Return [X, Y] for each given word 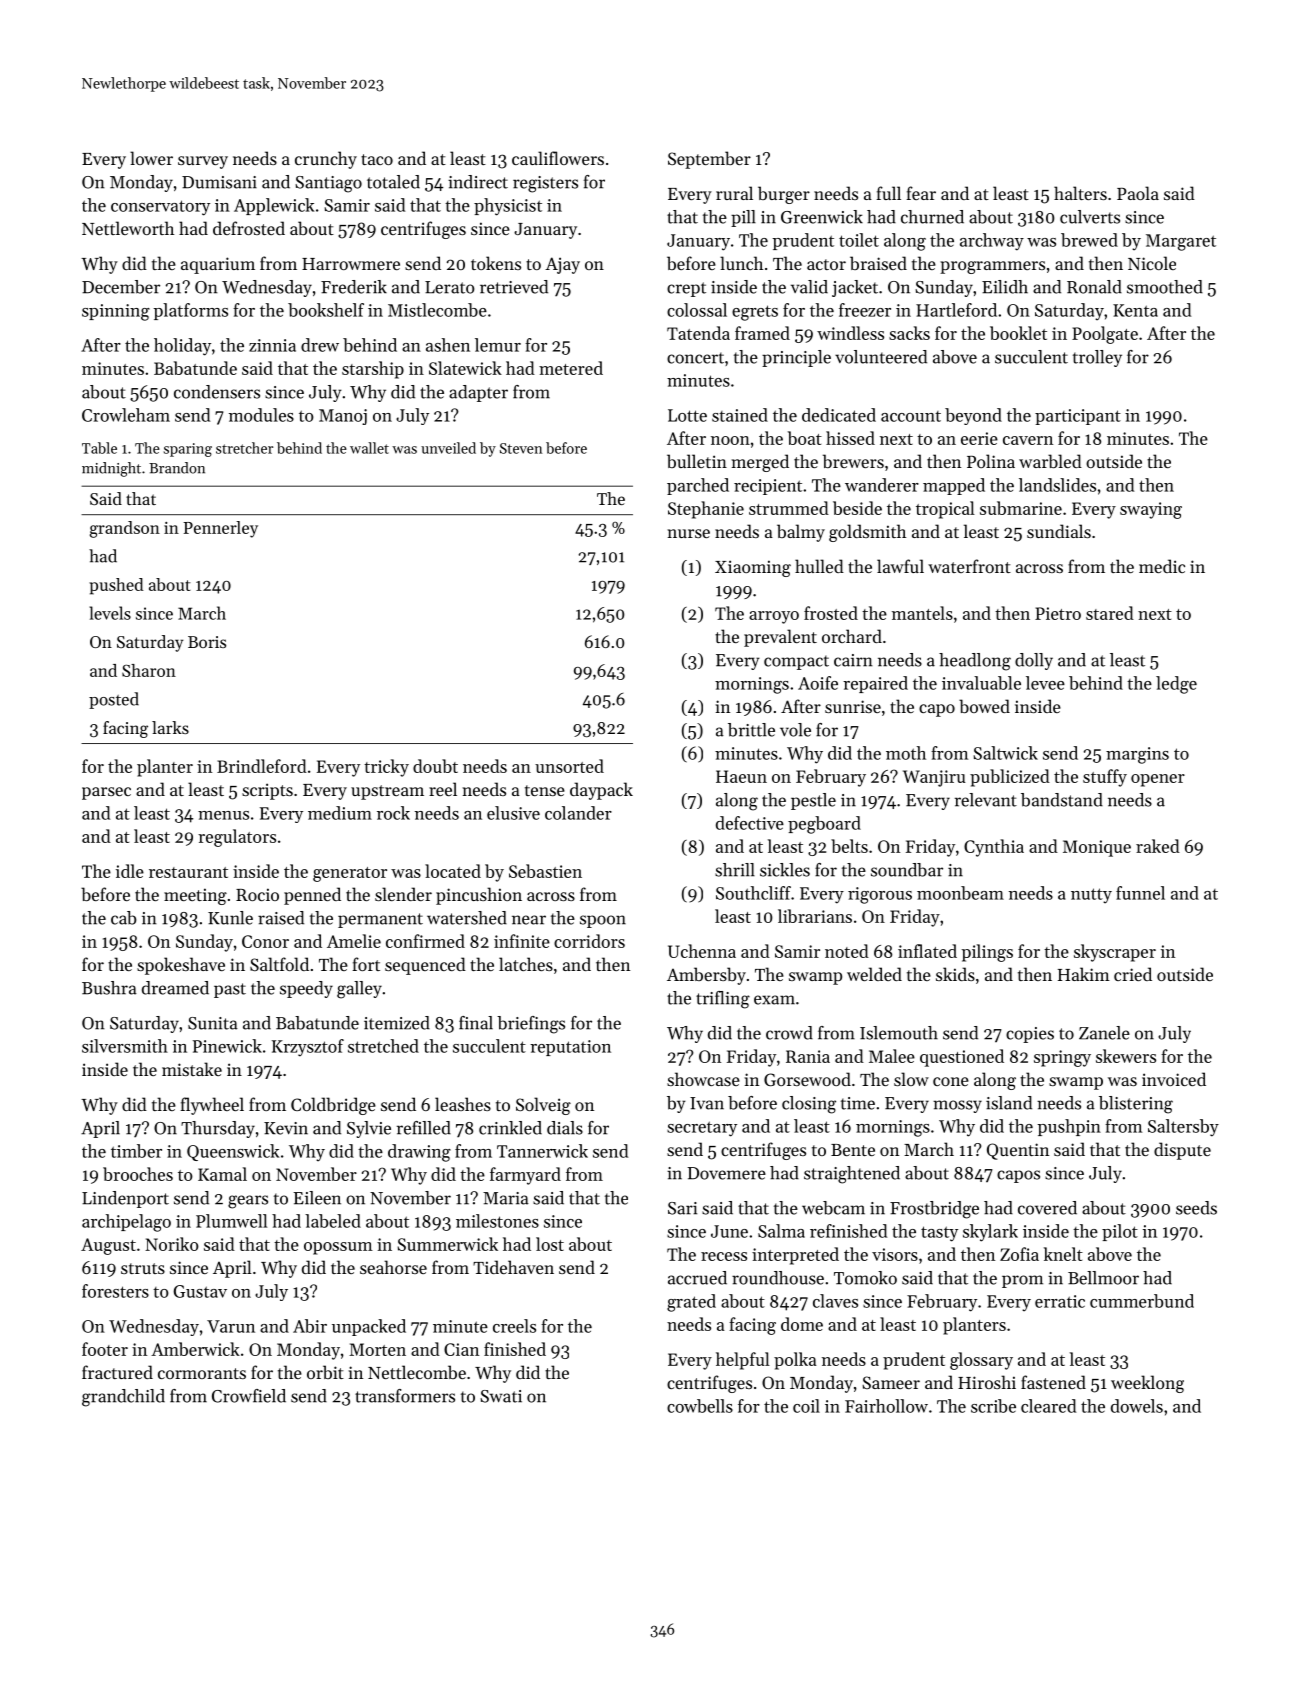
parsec [106, 793]
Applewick [274, 206]
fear [921, 193]
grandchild [123, 1398]
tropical [945, 510]
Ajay [562, 265]
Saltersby [1183, 1128]
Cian [461, 1349]
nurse [688, 533]
